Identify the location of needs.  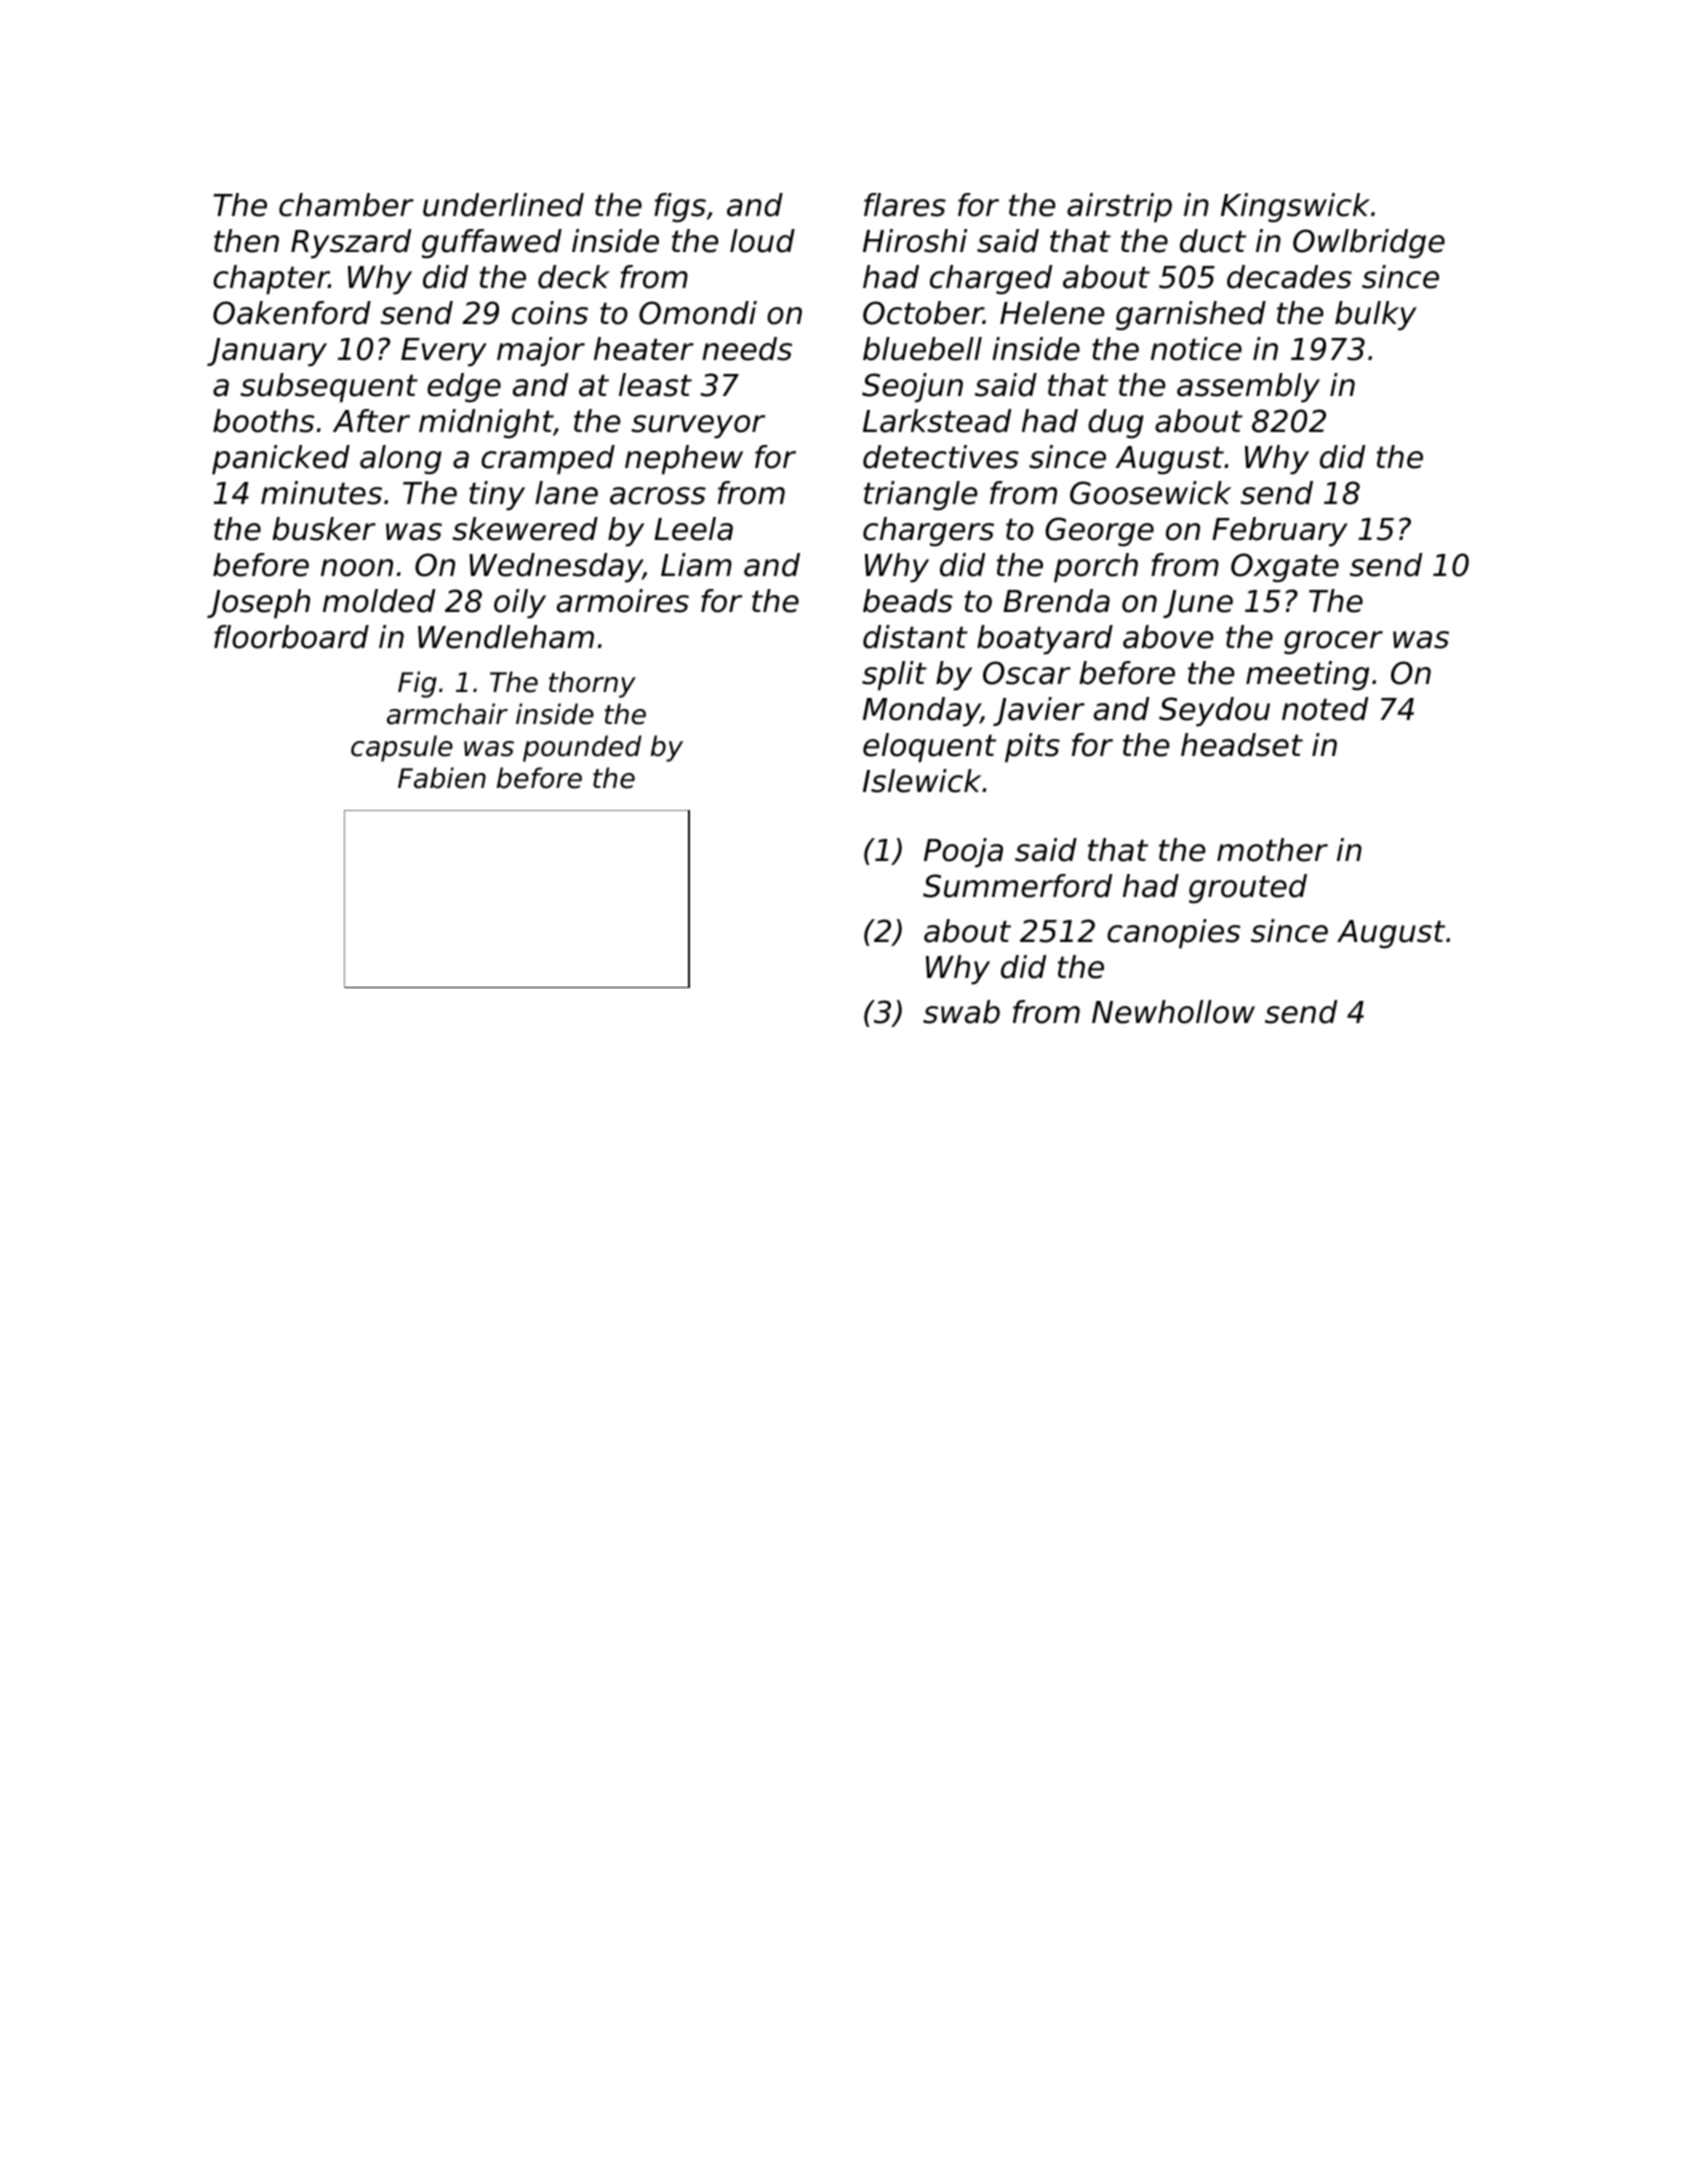
(747, 349).
